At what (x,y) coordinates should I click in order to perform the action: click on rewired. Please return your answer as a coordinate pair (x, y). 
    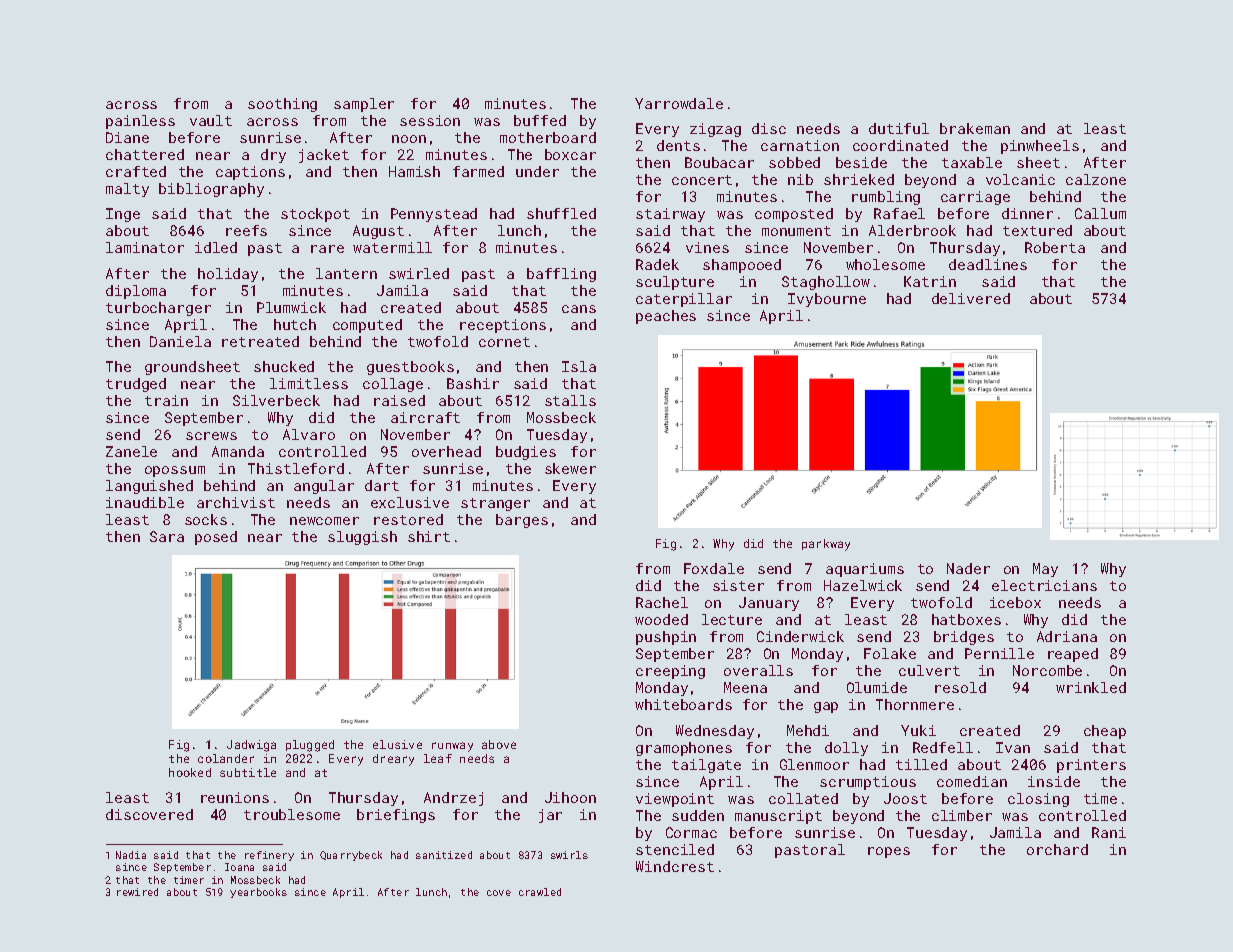
    Looking at the image, I should click on (137, 892).
